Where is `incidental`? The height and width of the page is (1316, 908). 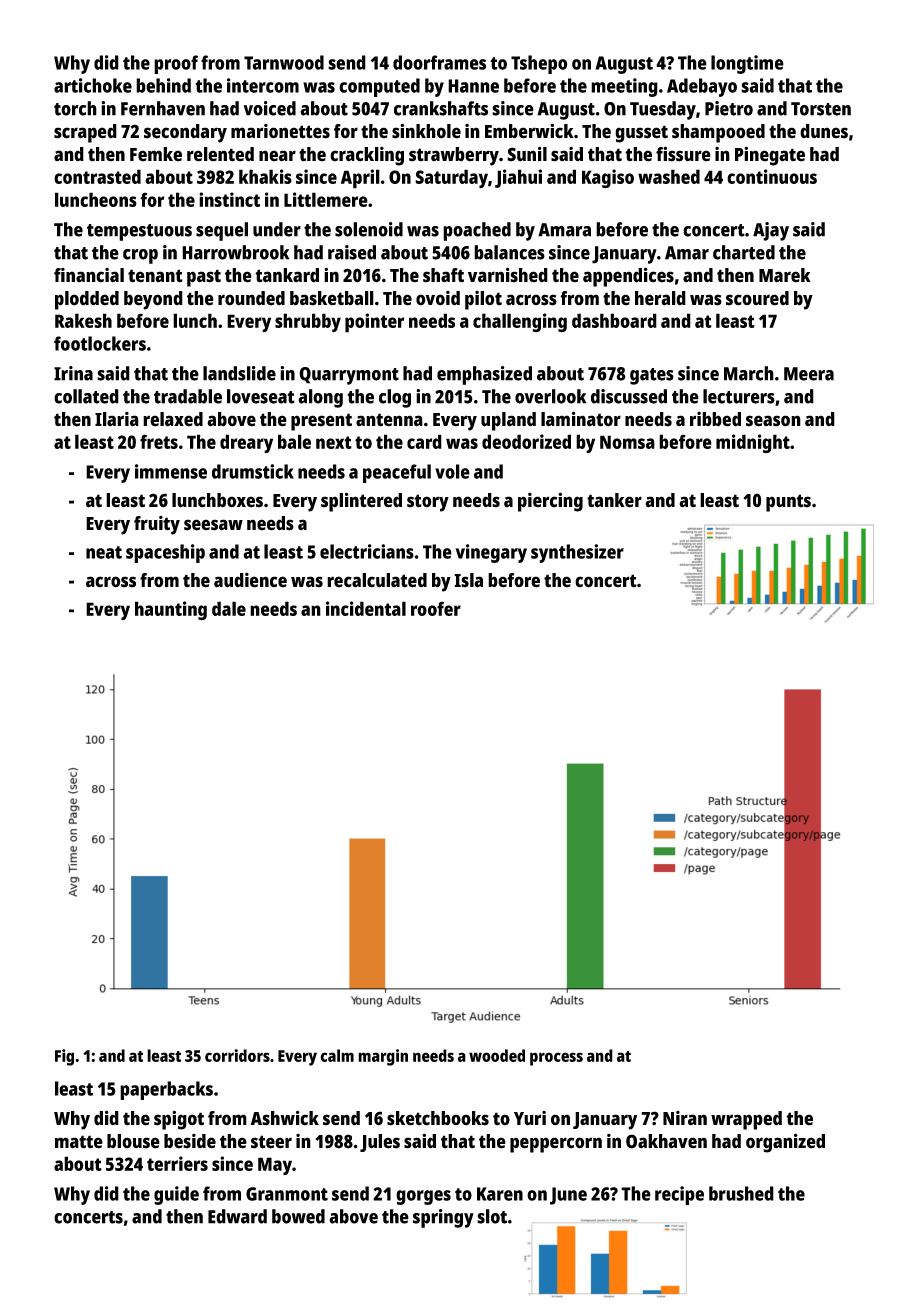
incidental is located at coordinates (366, 608).
